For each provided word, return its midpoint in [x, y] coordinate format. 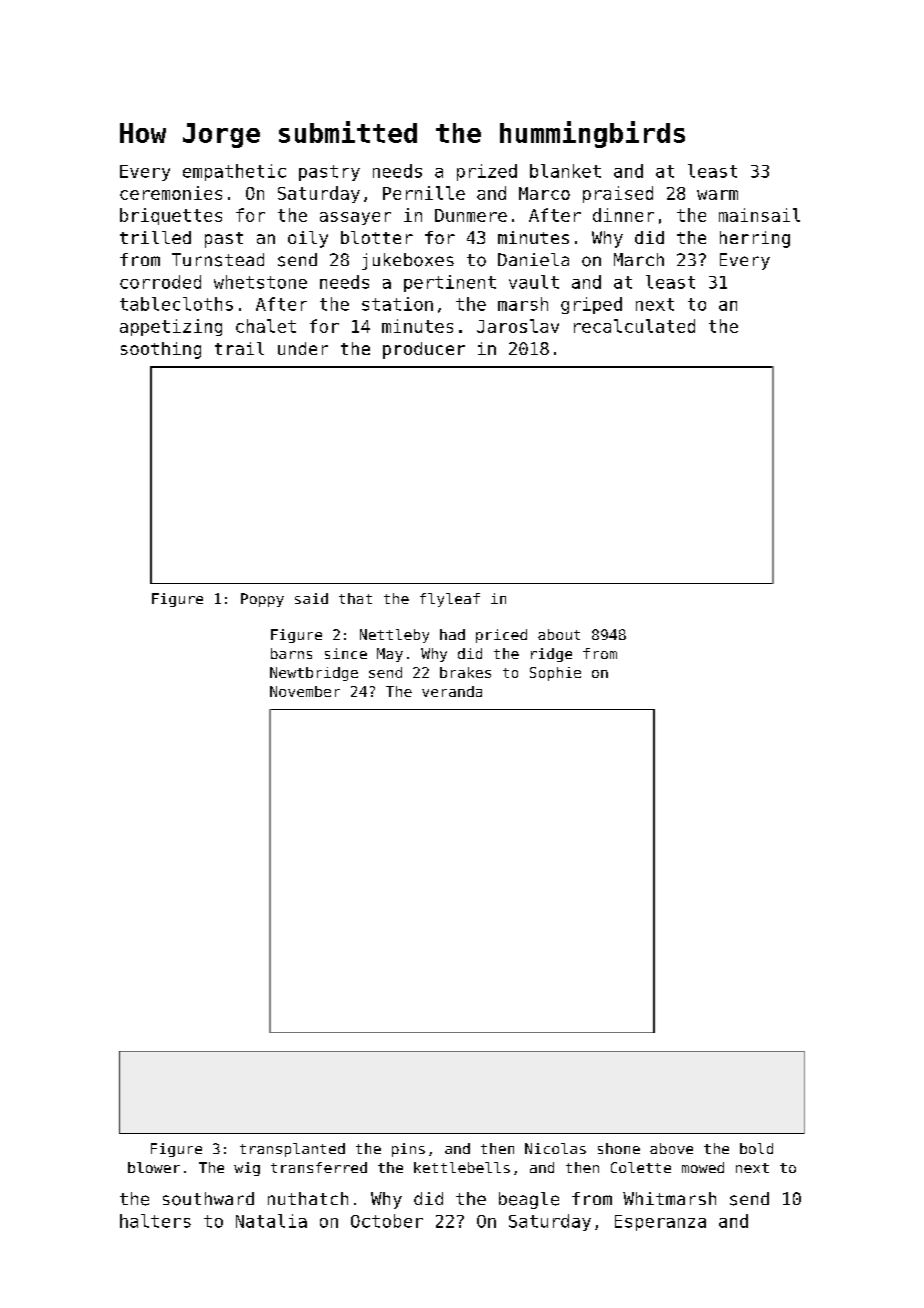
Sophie [555, 674]
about [559, 634]
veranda [452, 691]
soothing [161, 350]
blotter [377, 237]
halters [155, 1221]
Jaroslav [518, 326]
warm [717, 195]
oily [308, 239]
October [387, 1221]
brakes [465, 672]
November [305, 691]
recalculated [634, 326]
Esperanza [660, 1223]
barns [291, 653]
